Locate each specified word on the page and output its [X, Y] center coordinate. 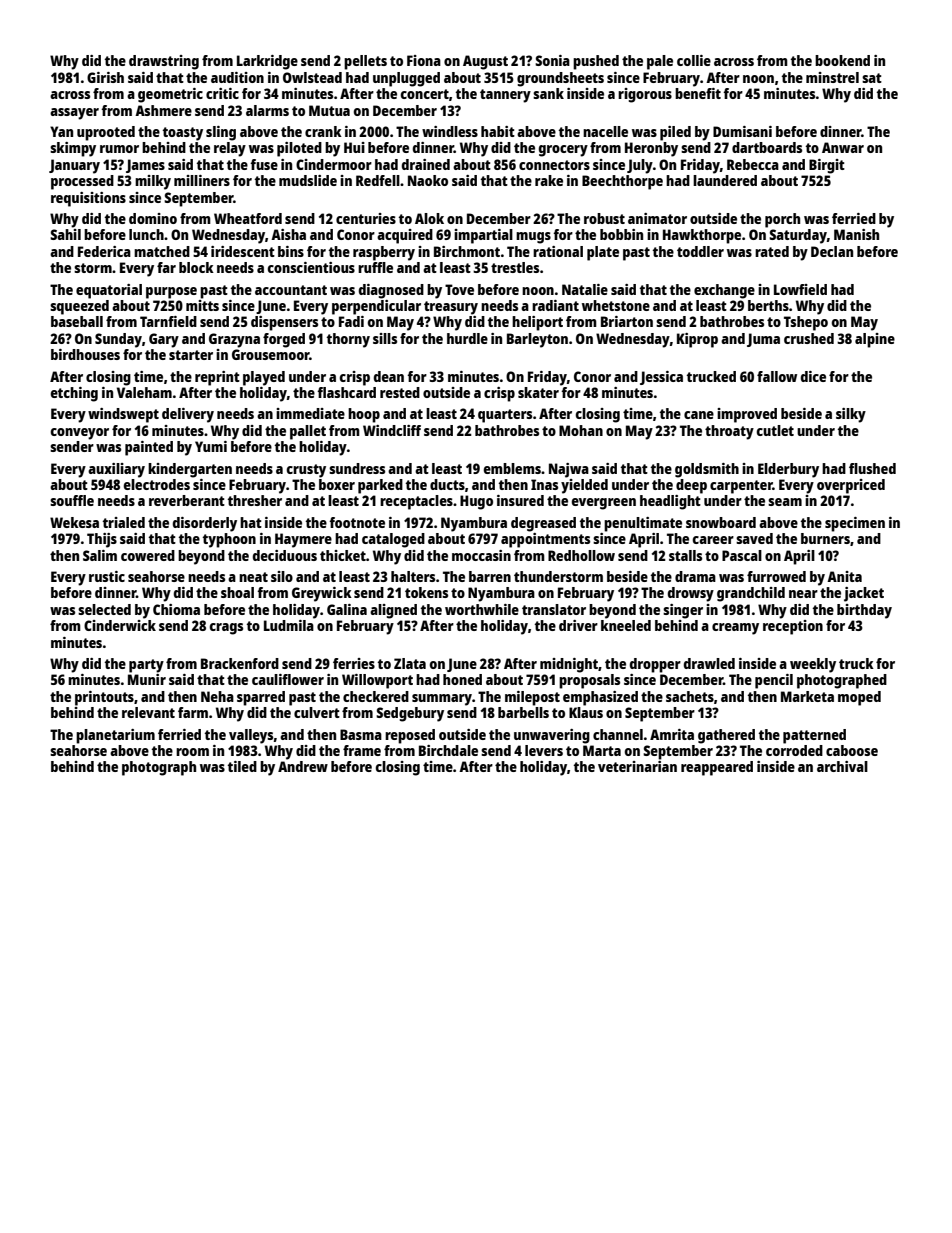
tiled [242, 766]
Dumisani [742, 131]
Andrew [303, 766]
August [485, 62]
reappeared [717, 768]
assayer [74, 114]
